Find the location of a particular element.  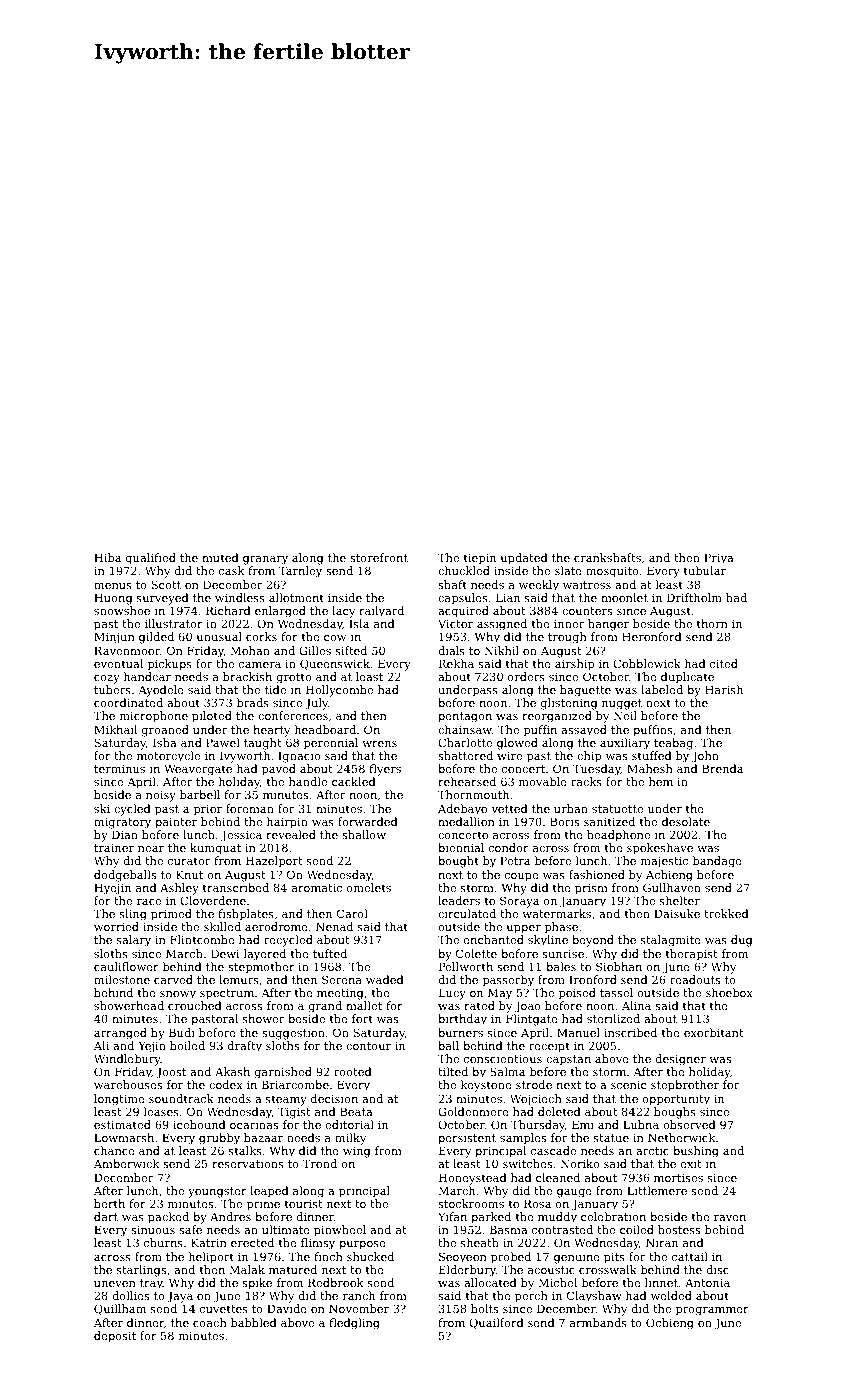

pickups is located at coordinates (170, 665).
